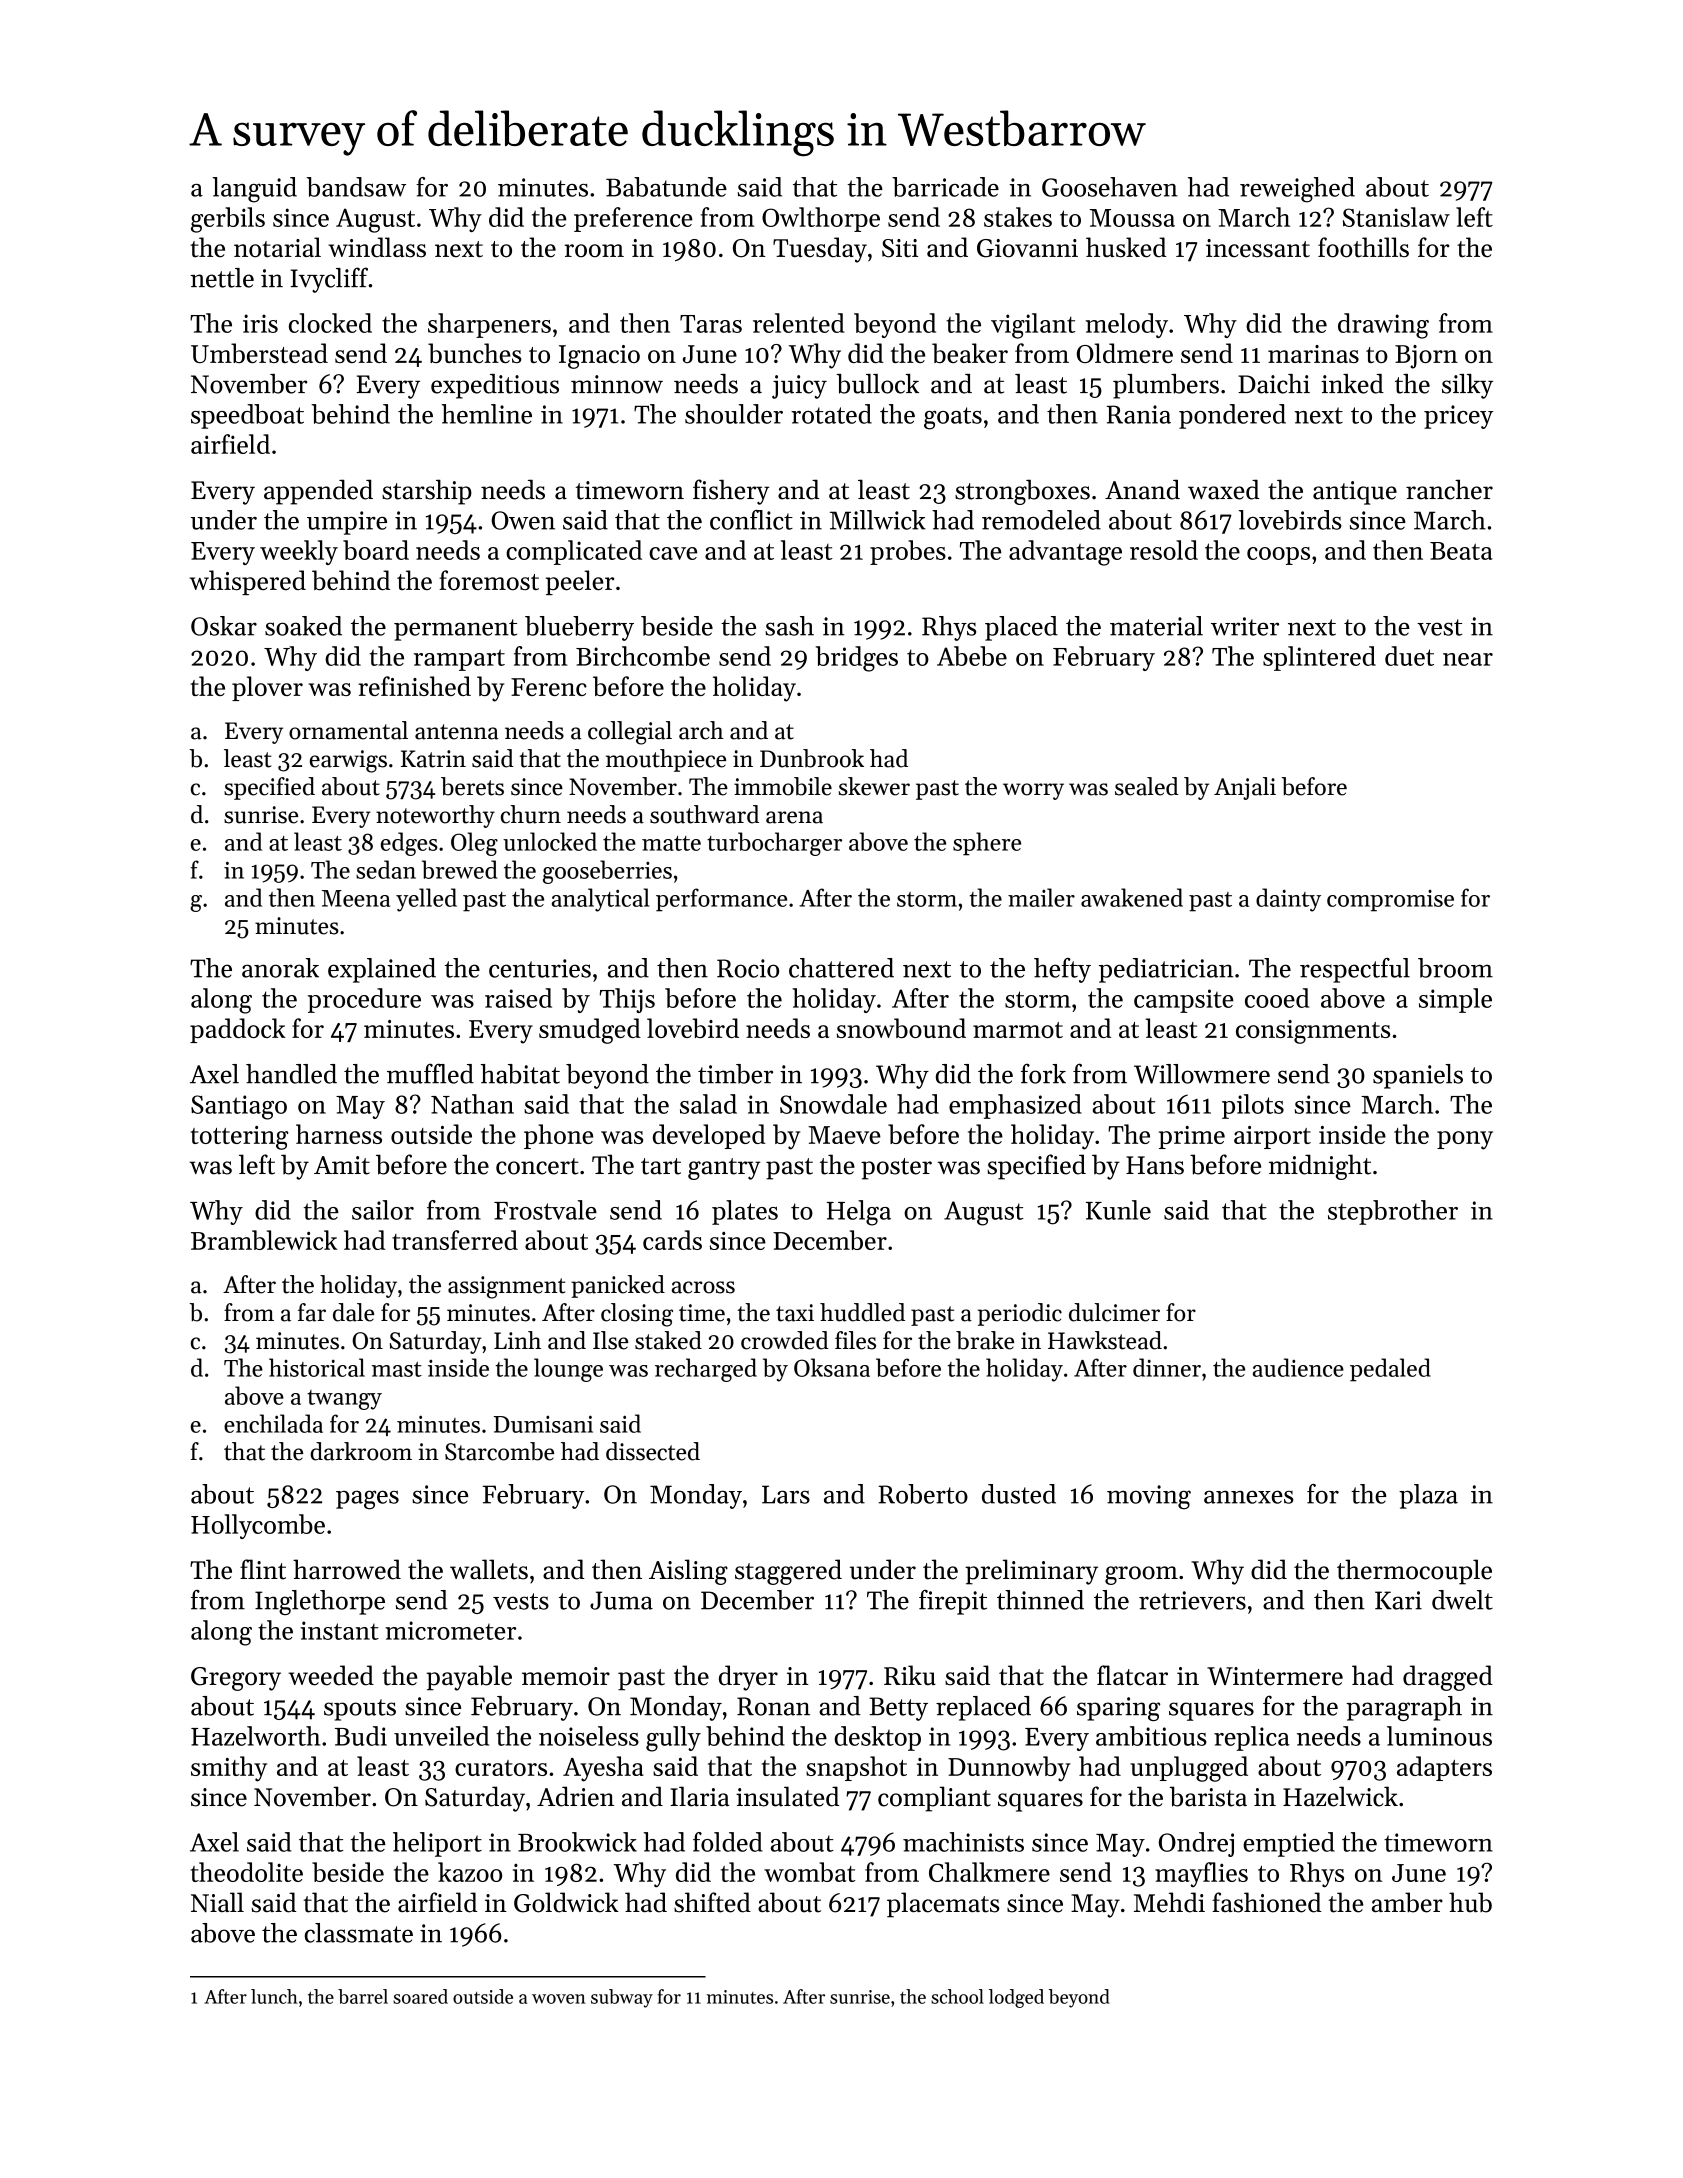 The height and width of the screenshot is (2178, 1683). Describe the element at coordinates (970, 353) in the screenshot. I see `beaker` at that location.
